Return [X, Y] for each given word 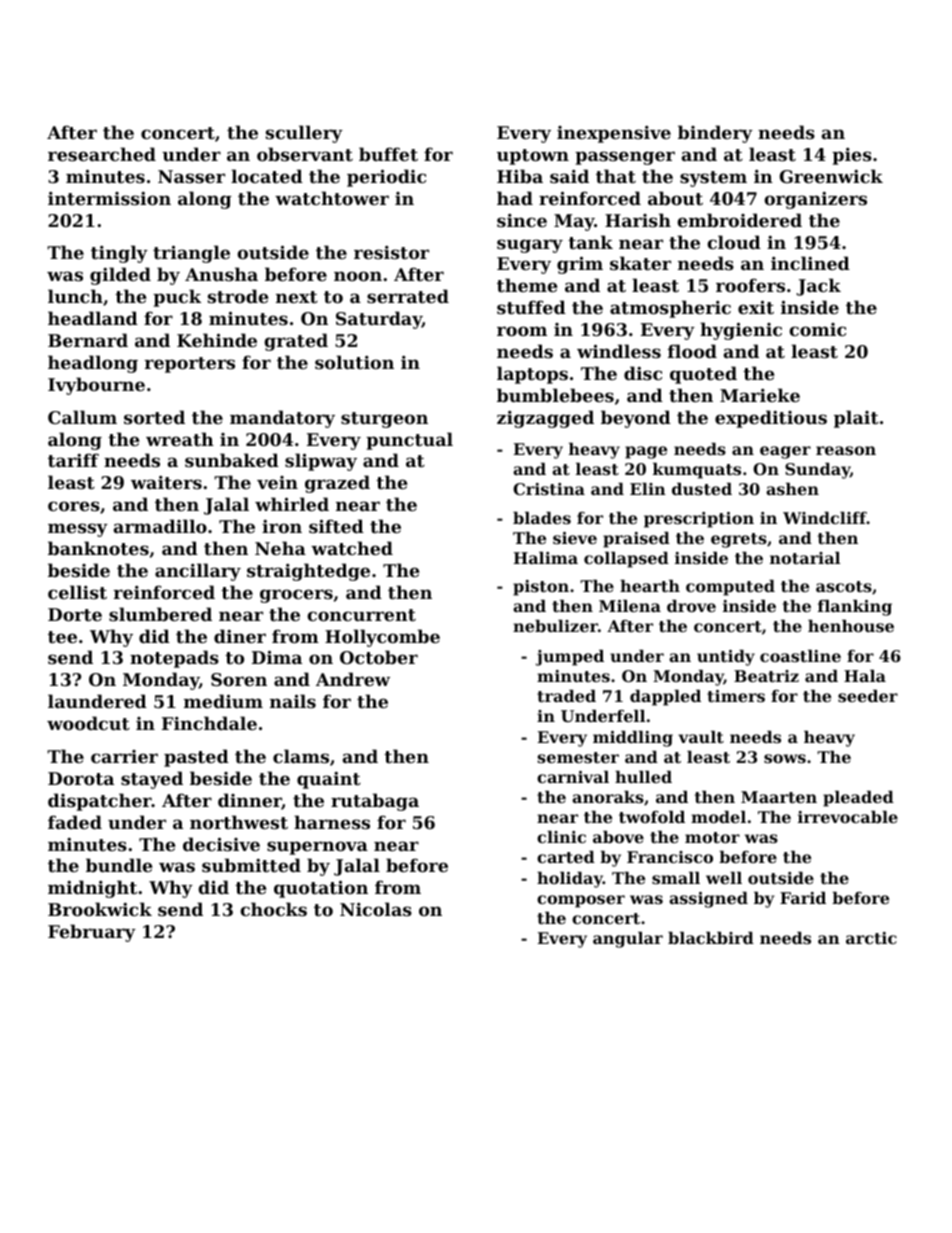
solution [354, 362]
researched [102, 154]
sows [785, 758]
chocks [273, 909]
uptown [533, 157]
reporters [190, 365]
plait [856, 419]
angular [628, 940]
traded [566, 696]
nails [293, 701]
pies [852, 156]
